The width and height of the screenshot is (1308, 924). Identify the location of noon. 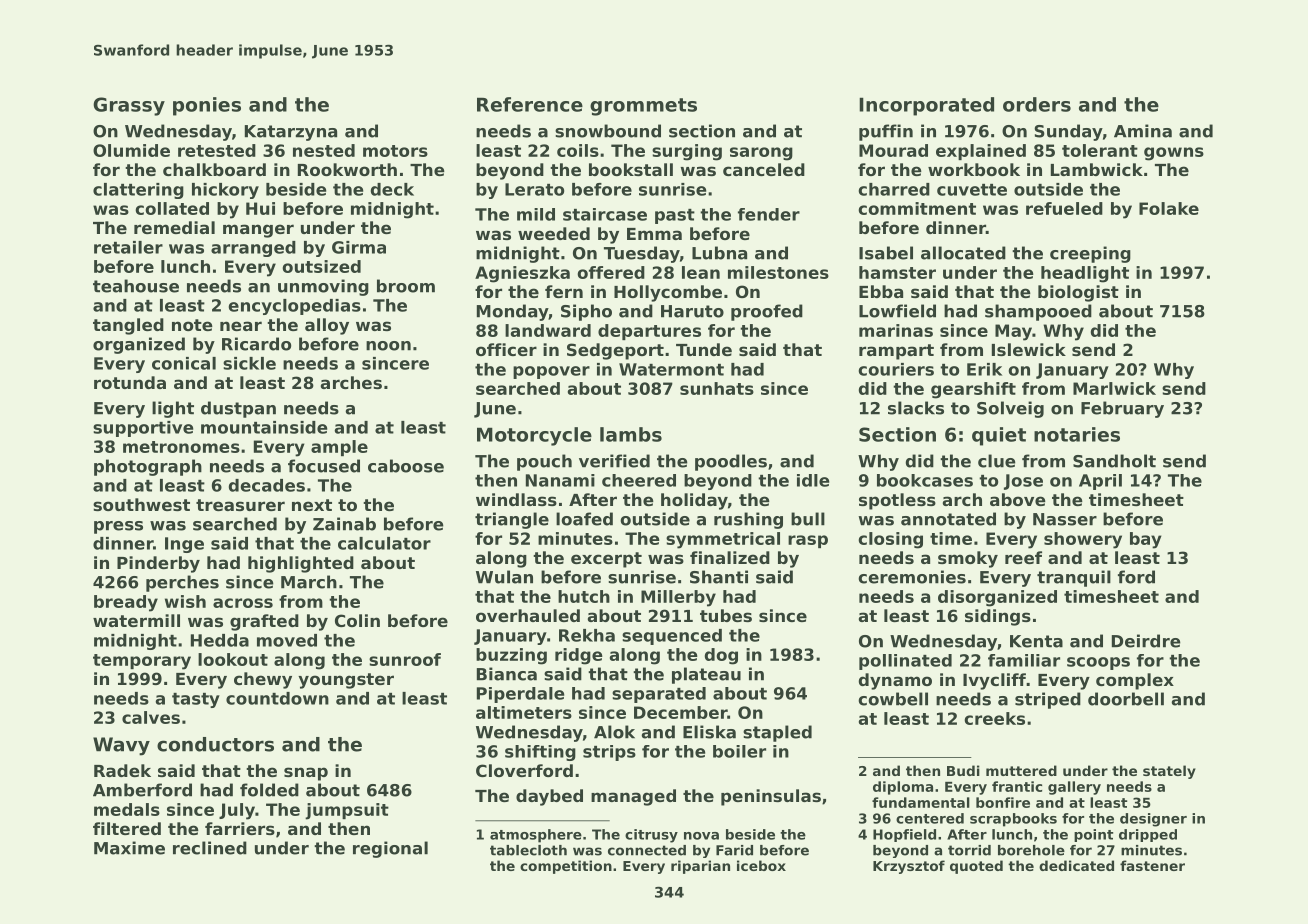
(388, 346).
